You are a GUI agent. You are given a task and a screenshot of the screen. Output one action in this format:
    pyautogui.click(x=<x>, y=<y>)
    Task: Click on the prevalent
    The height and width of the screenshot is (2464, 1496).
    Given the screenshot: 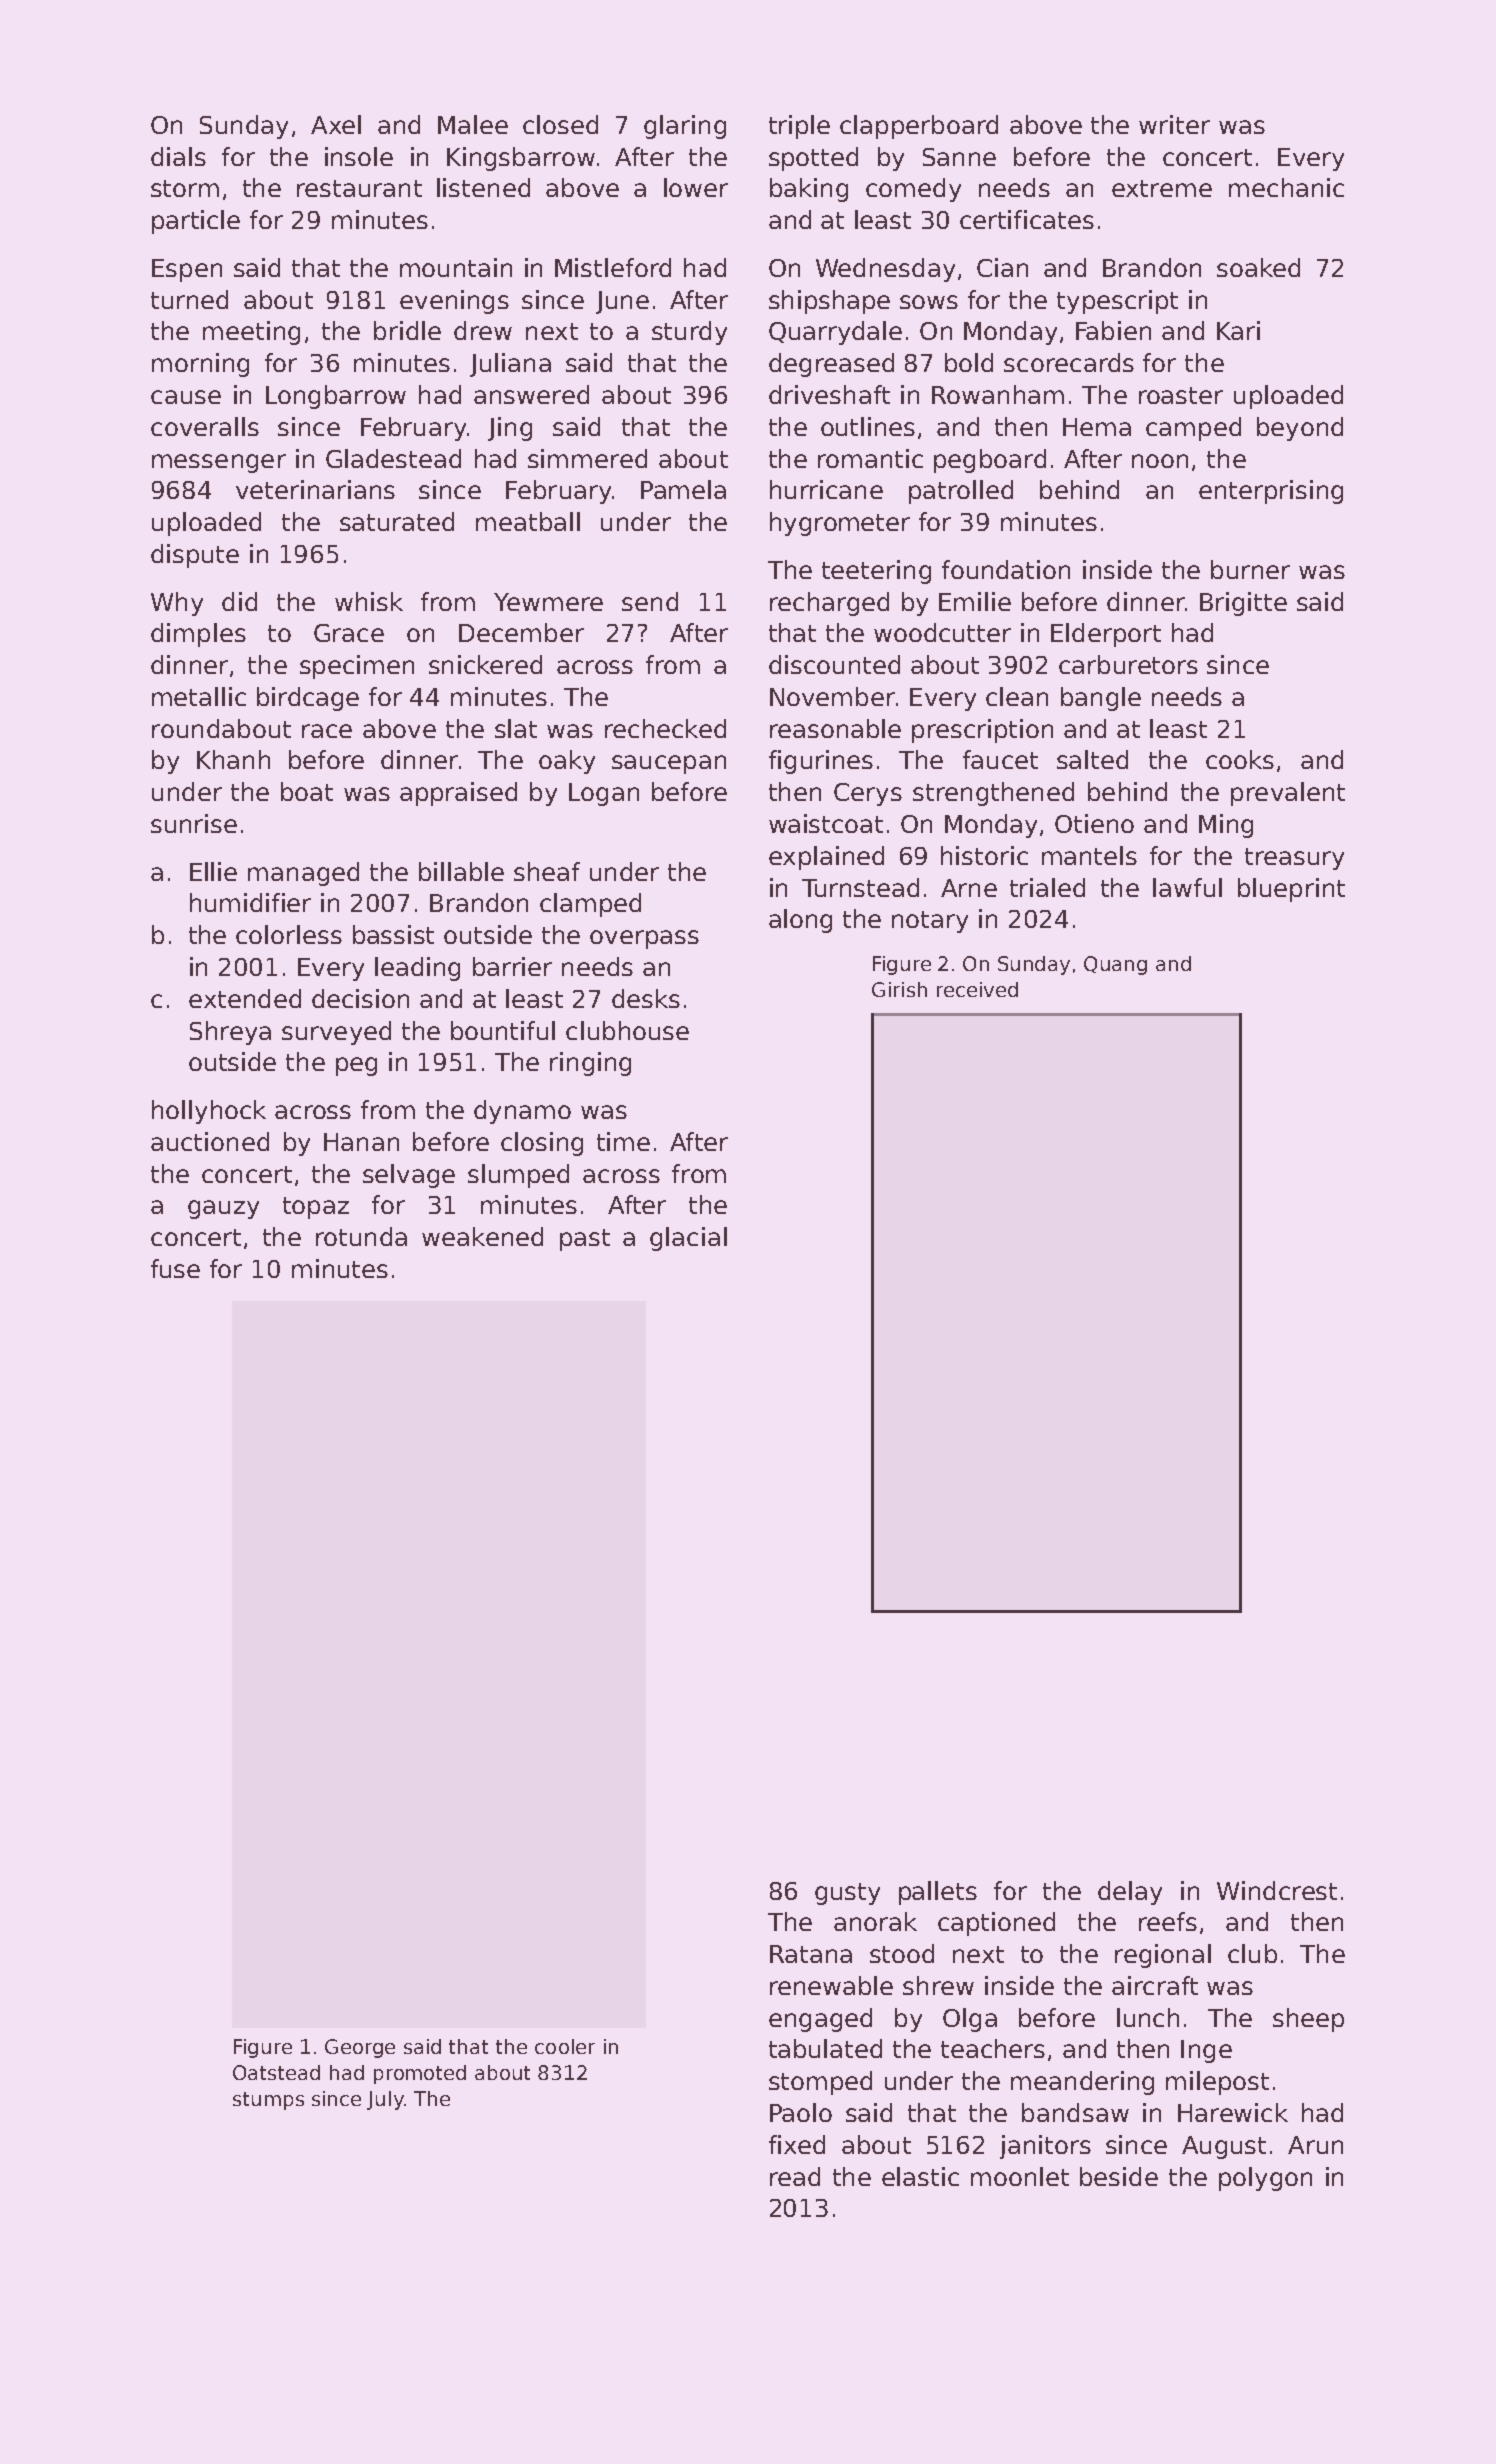 What is the action you would take?
    pyautogui.click(x=1288, y=794)
